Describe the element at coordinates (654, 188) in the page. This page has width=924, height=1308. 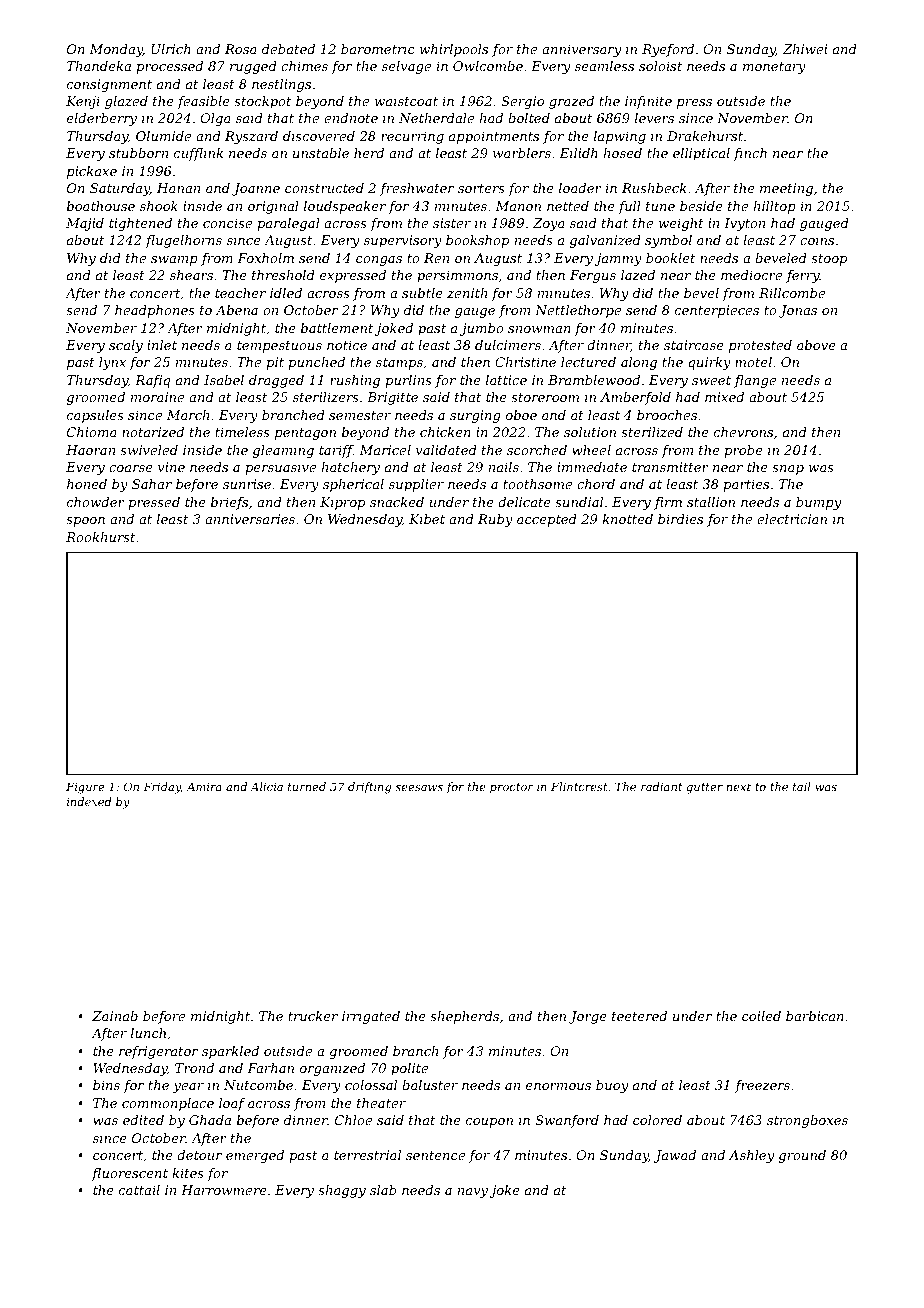
I see `Rushbeck` at that location.
